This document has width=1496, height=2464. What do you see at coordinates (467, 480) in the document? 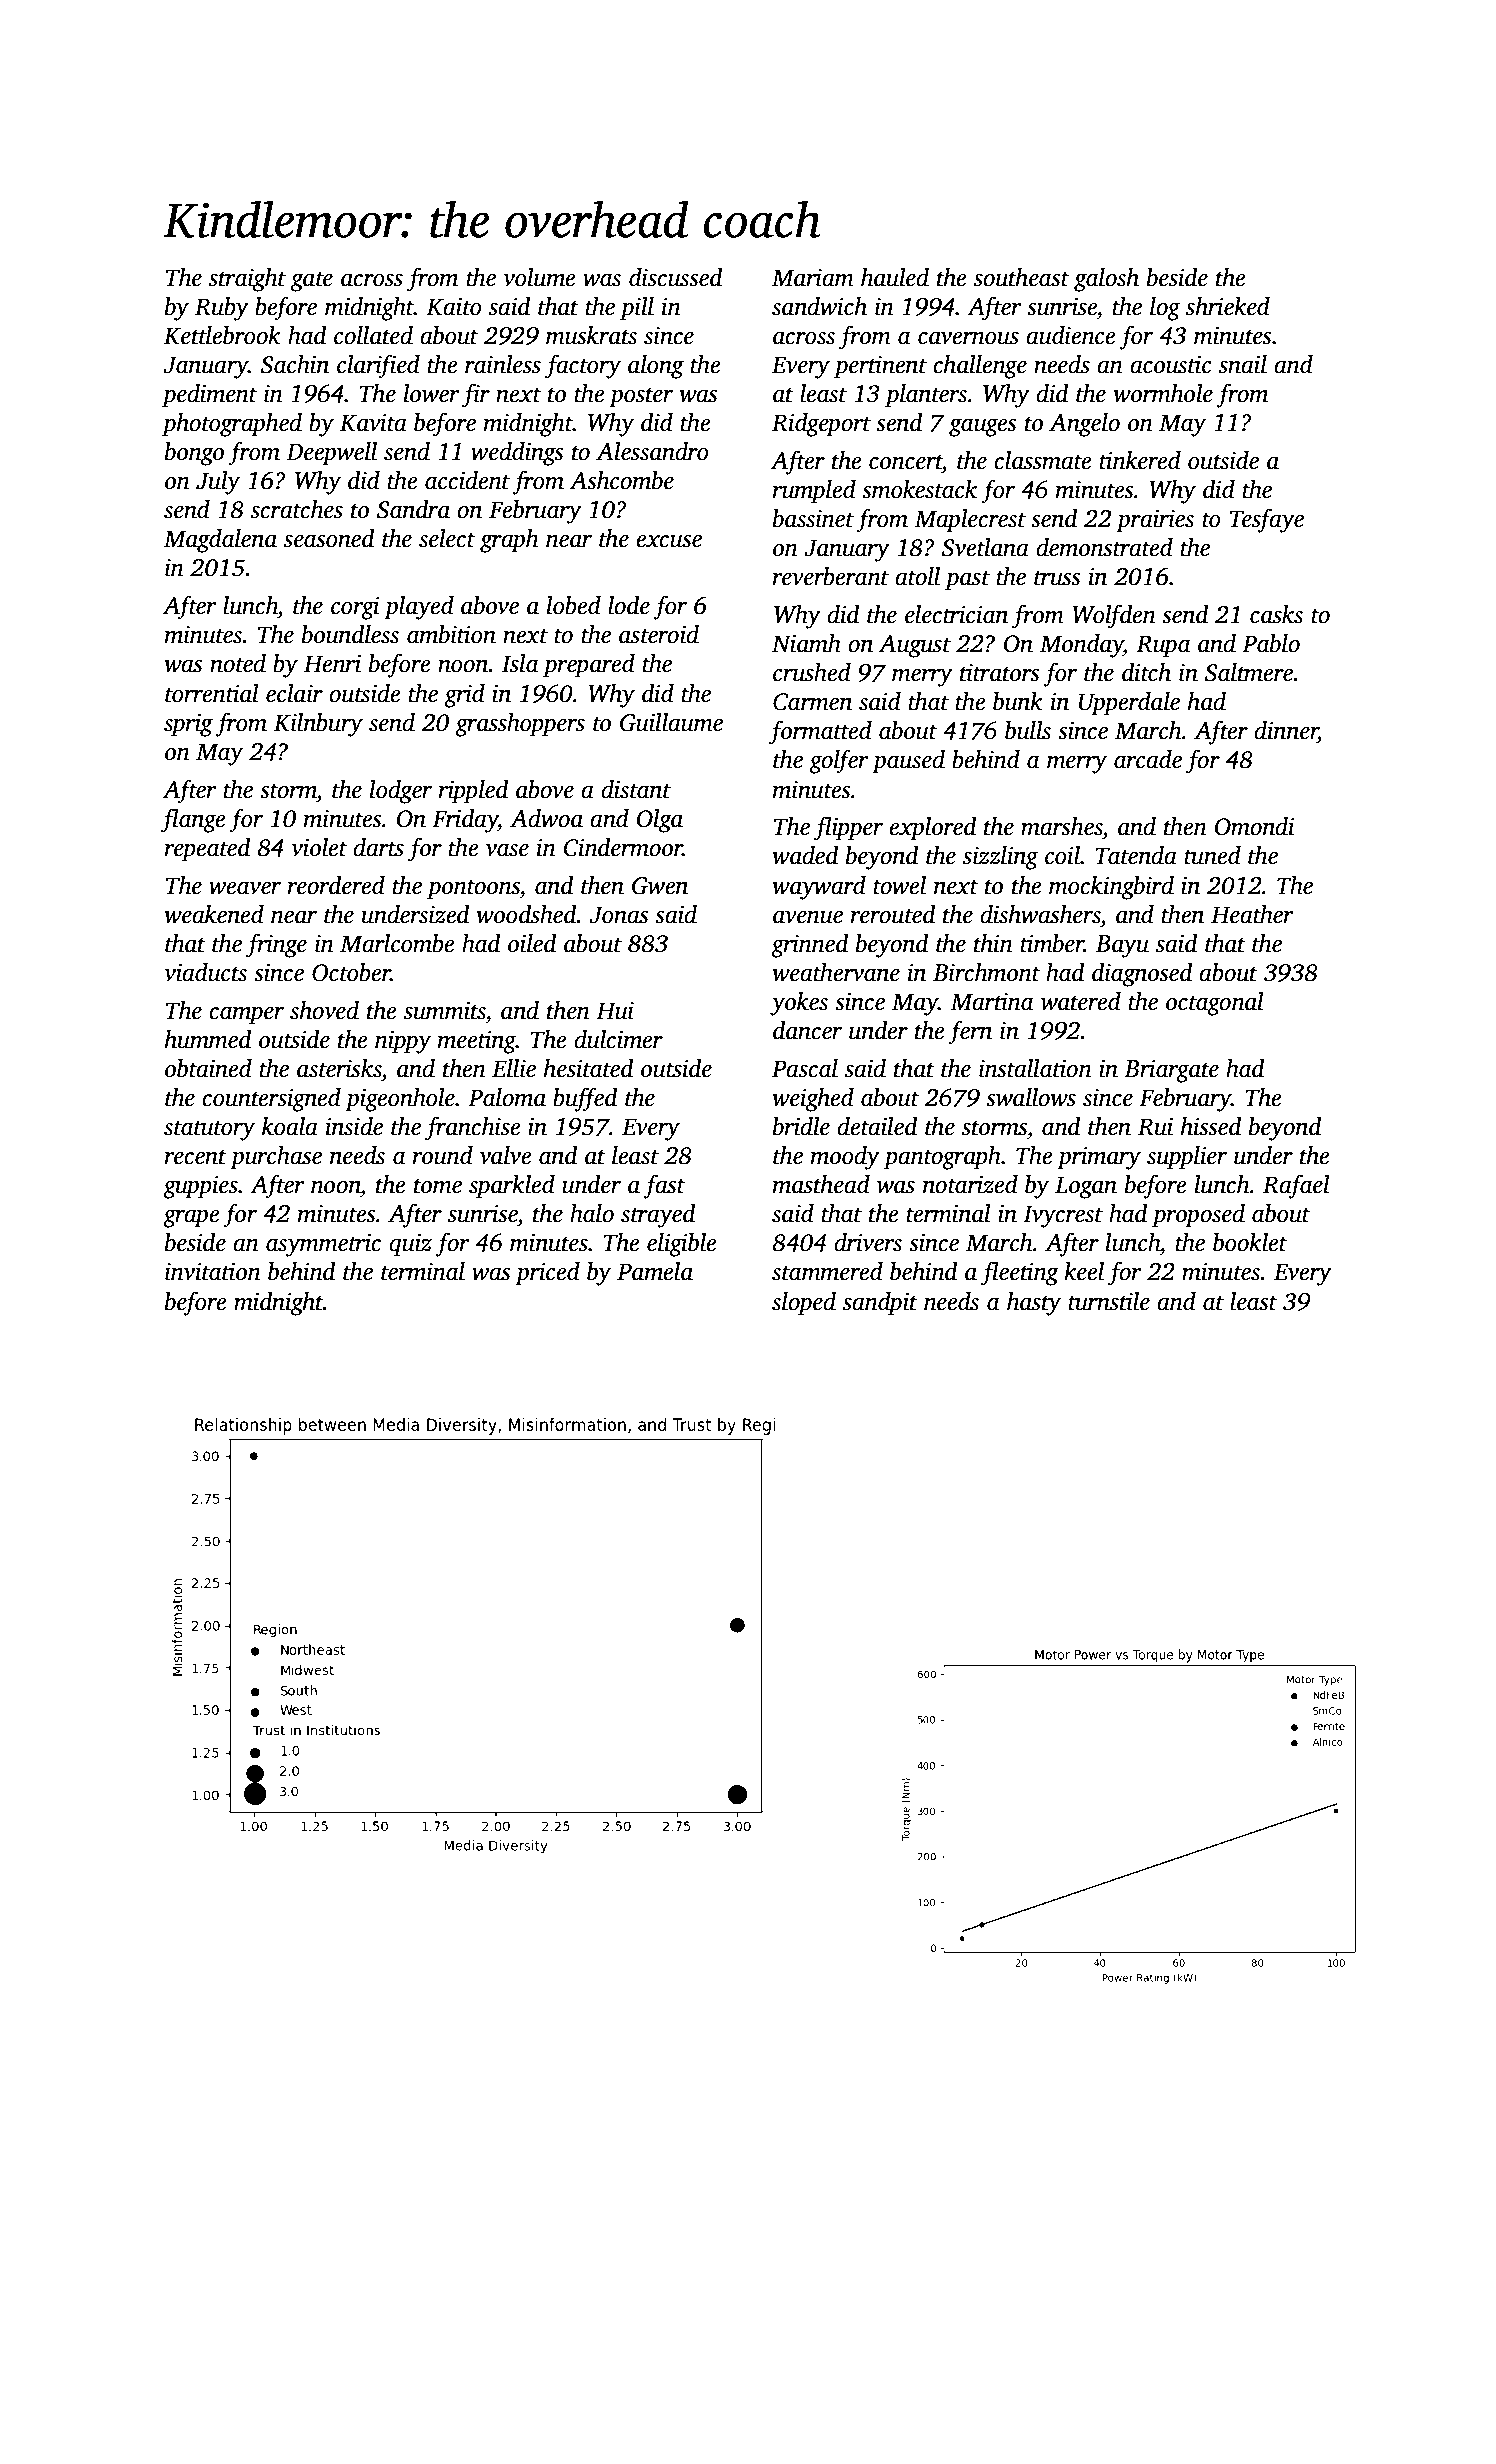
I see `accident` at bounding box center [467, 480].
